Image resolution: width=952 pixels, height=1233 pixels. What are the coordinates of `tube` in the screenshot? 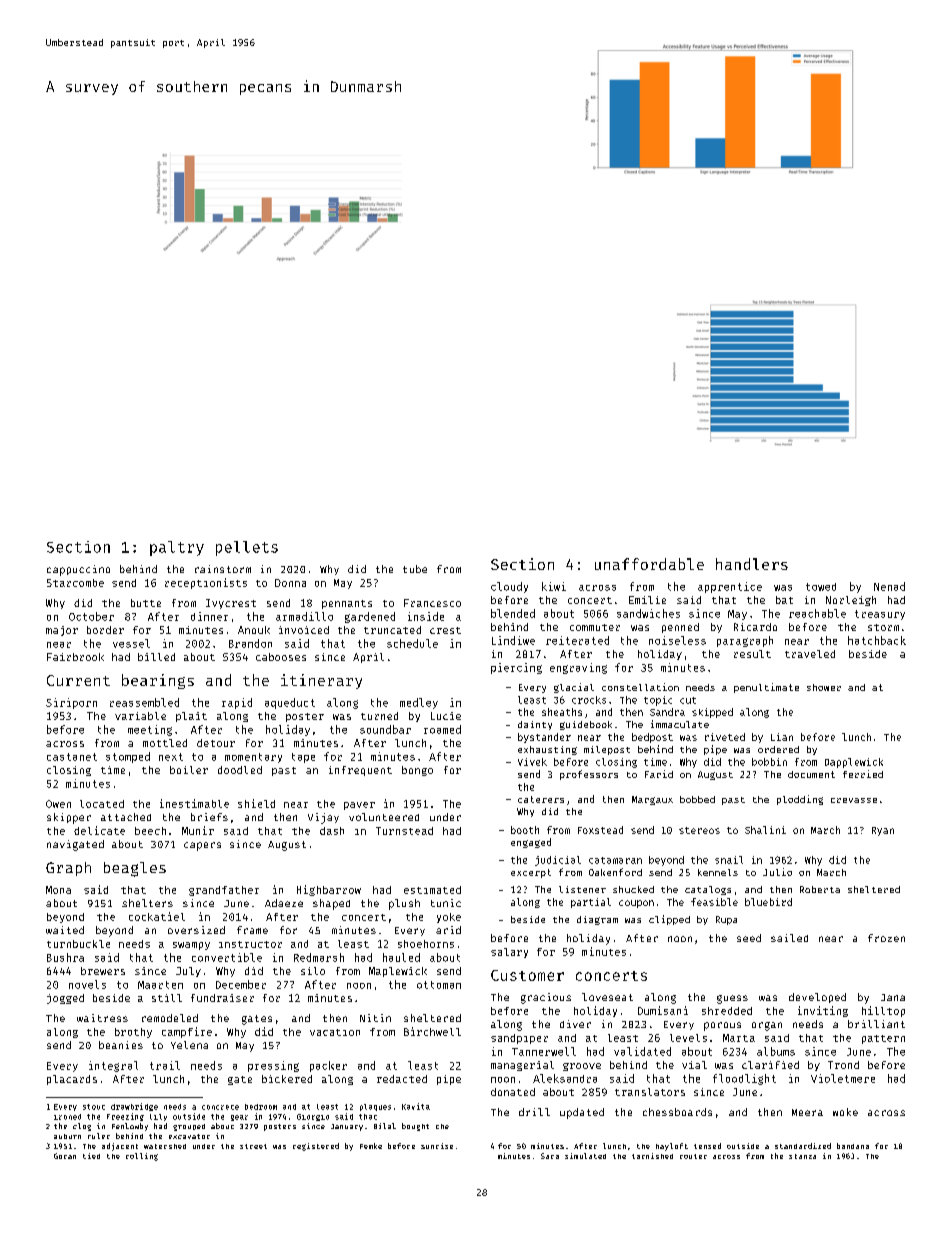 It's located at (415, 569).
